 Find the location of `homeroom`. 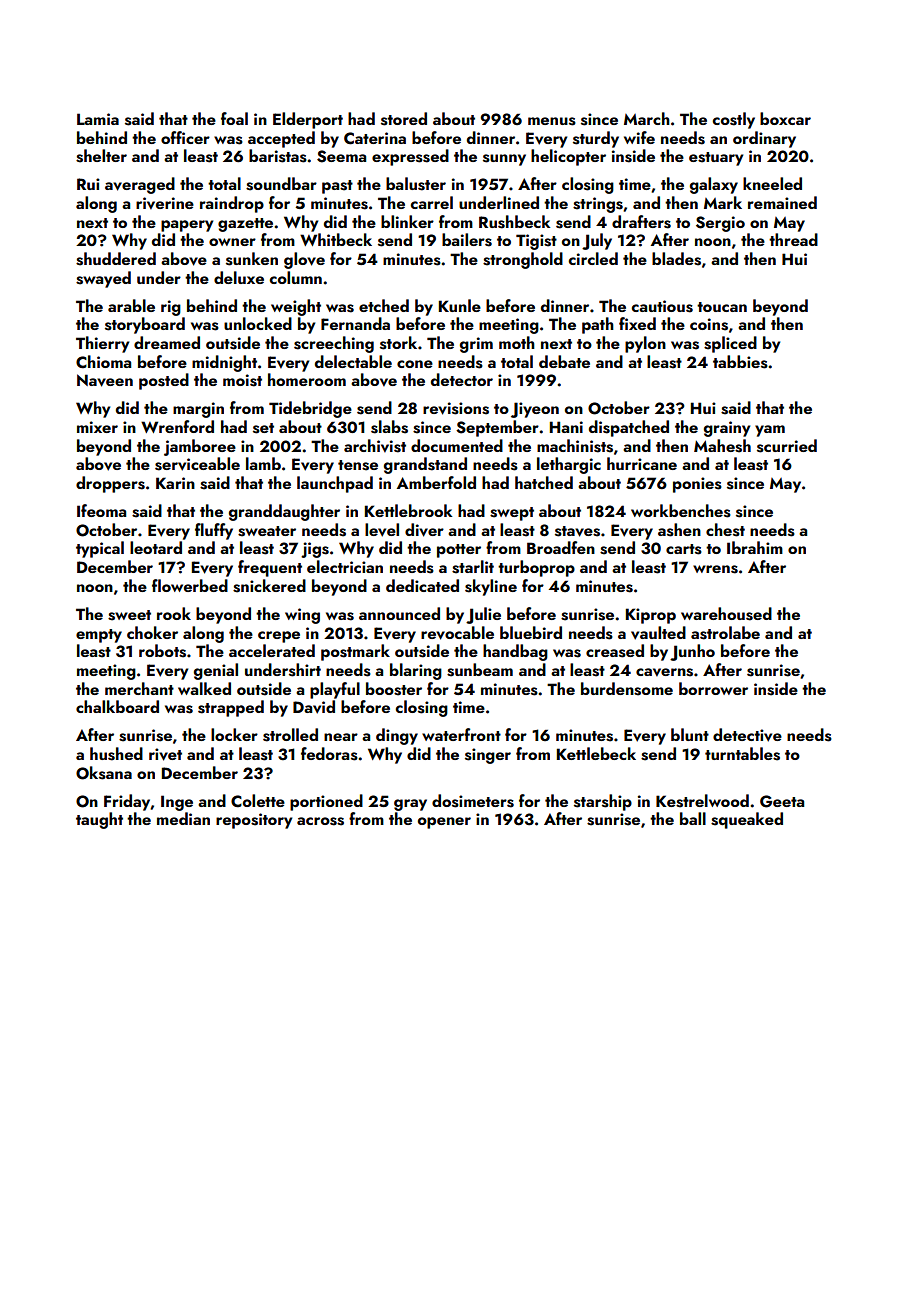

homeroom is located at coordinates (307, 379).
